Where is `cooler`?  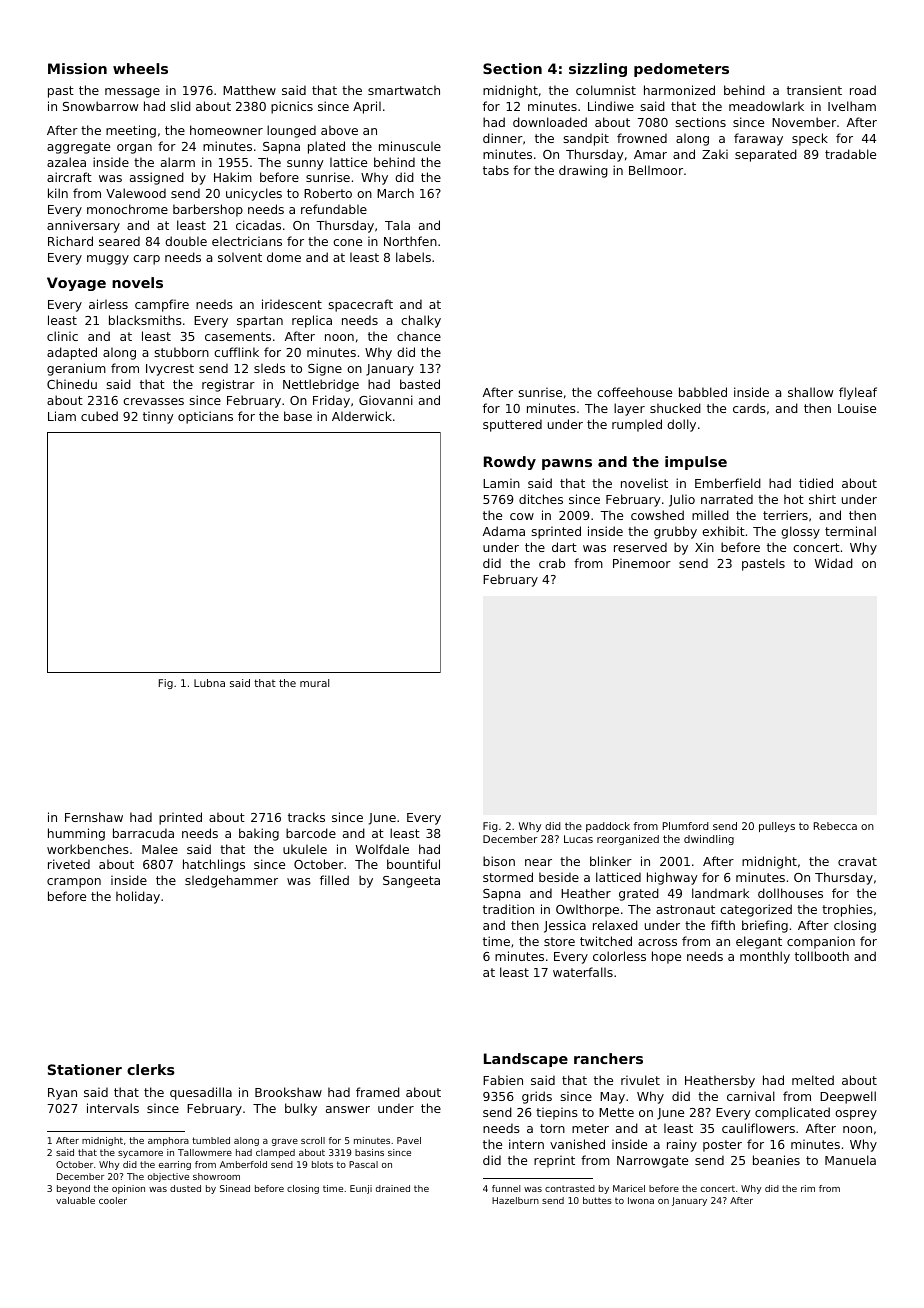 cooler is located at coordinates (113, 1200).
